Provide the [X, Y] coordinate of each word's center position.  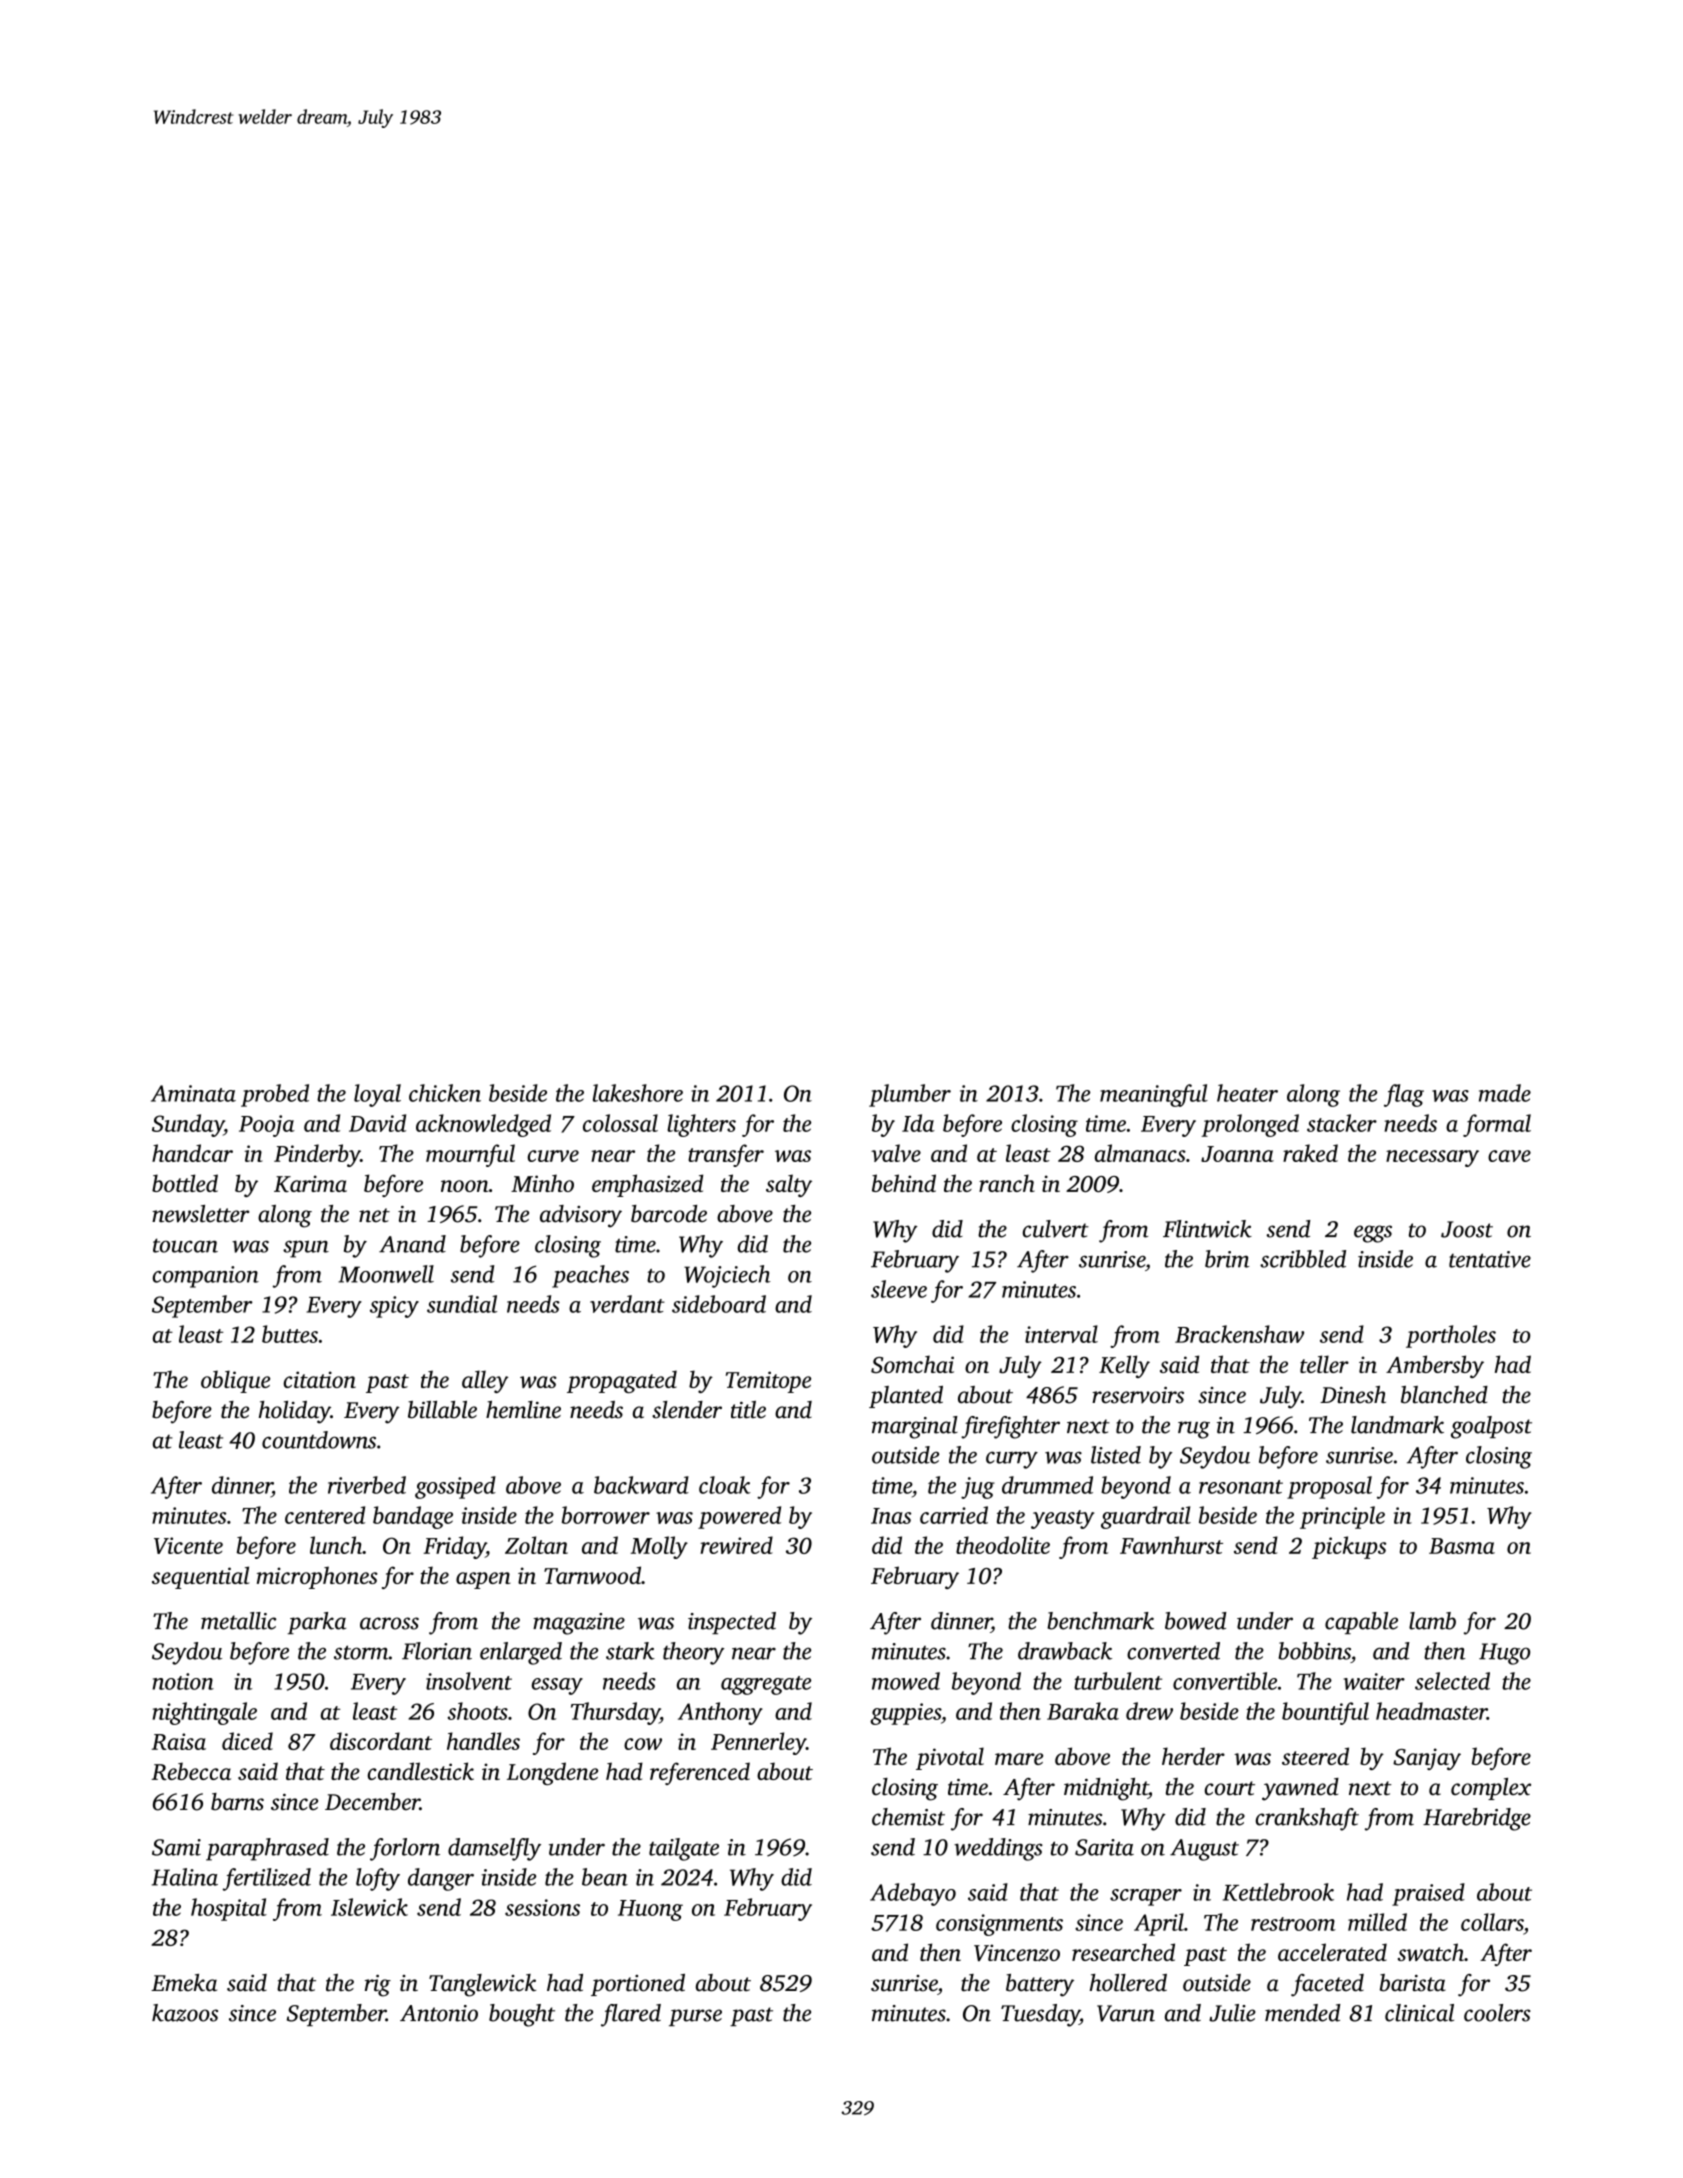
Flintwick [1207, 1229]
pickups [1349, 1547]
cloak [725, 1485]
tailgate [684, 1849]
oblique [235, 1381]
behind [904, 1183]
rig [378, 1986]
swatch [1431, 1952]
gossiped [455, 1487]
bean [605, 1877]
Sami [176, 1847]
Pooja [267, 1126]
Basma [1462, 1546]
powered [739, 1517]
